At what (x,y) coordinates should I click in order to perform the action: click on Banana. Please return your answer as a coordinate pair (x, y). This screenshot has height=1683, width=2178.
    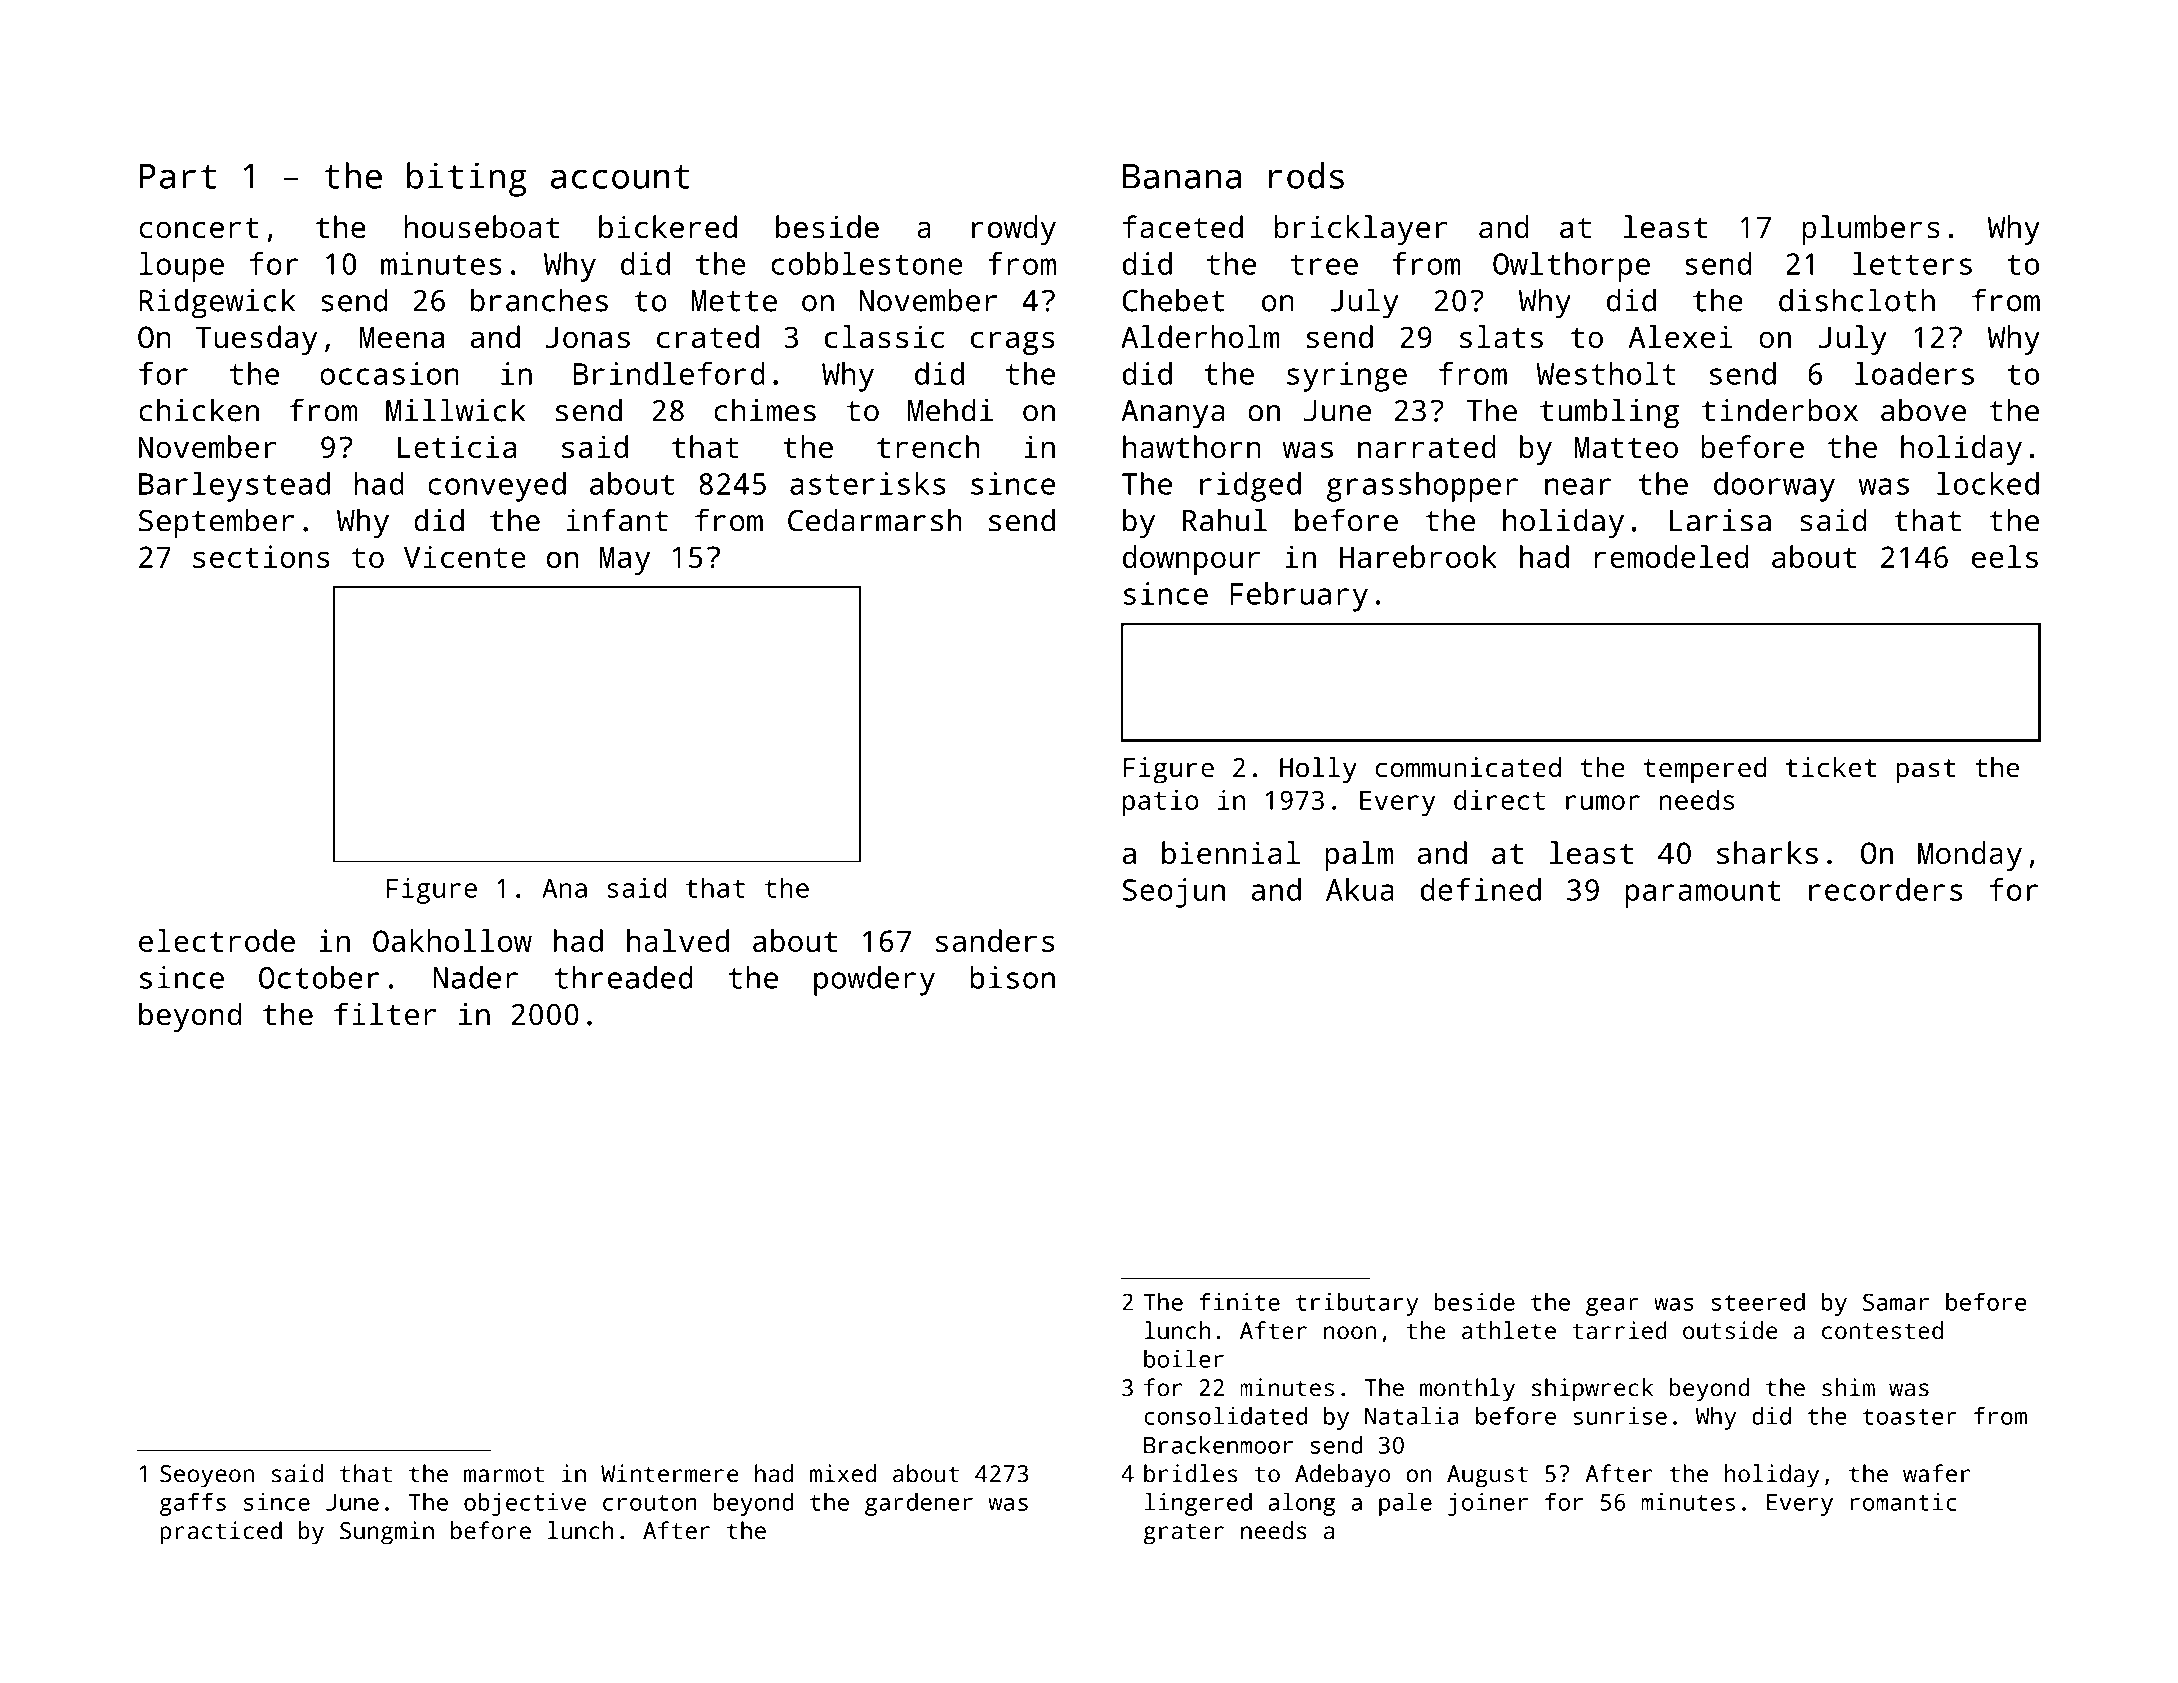
    Looking at the image, I should click on (1182, 176).
